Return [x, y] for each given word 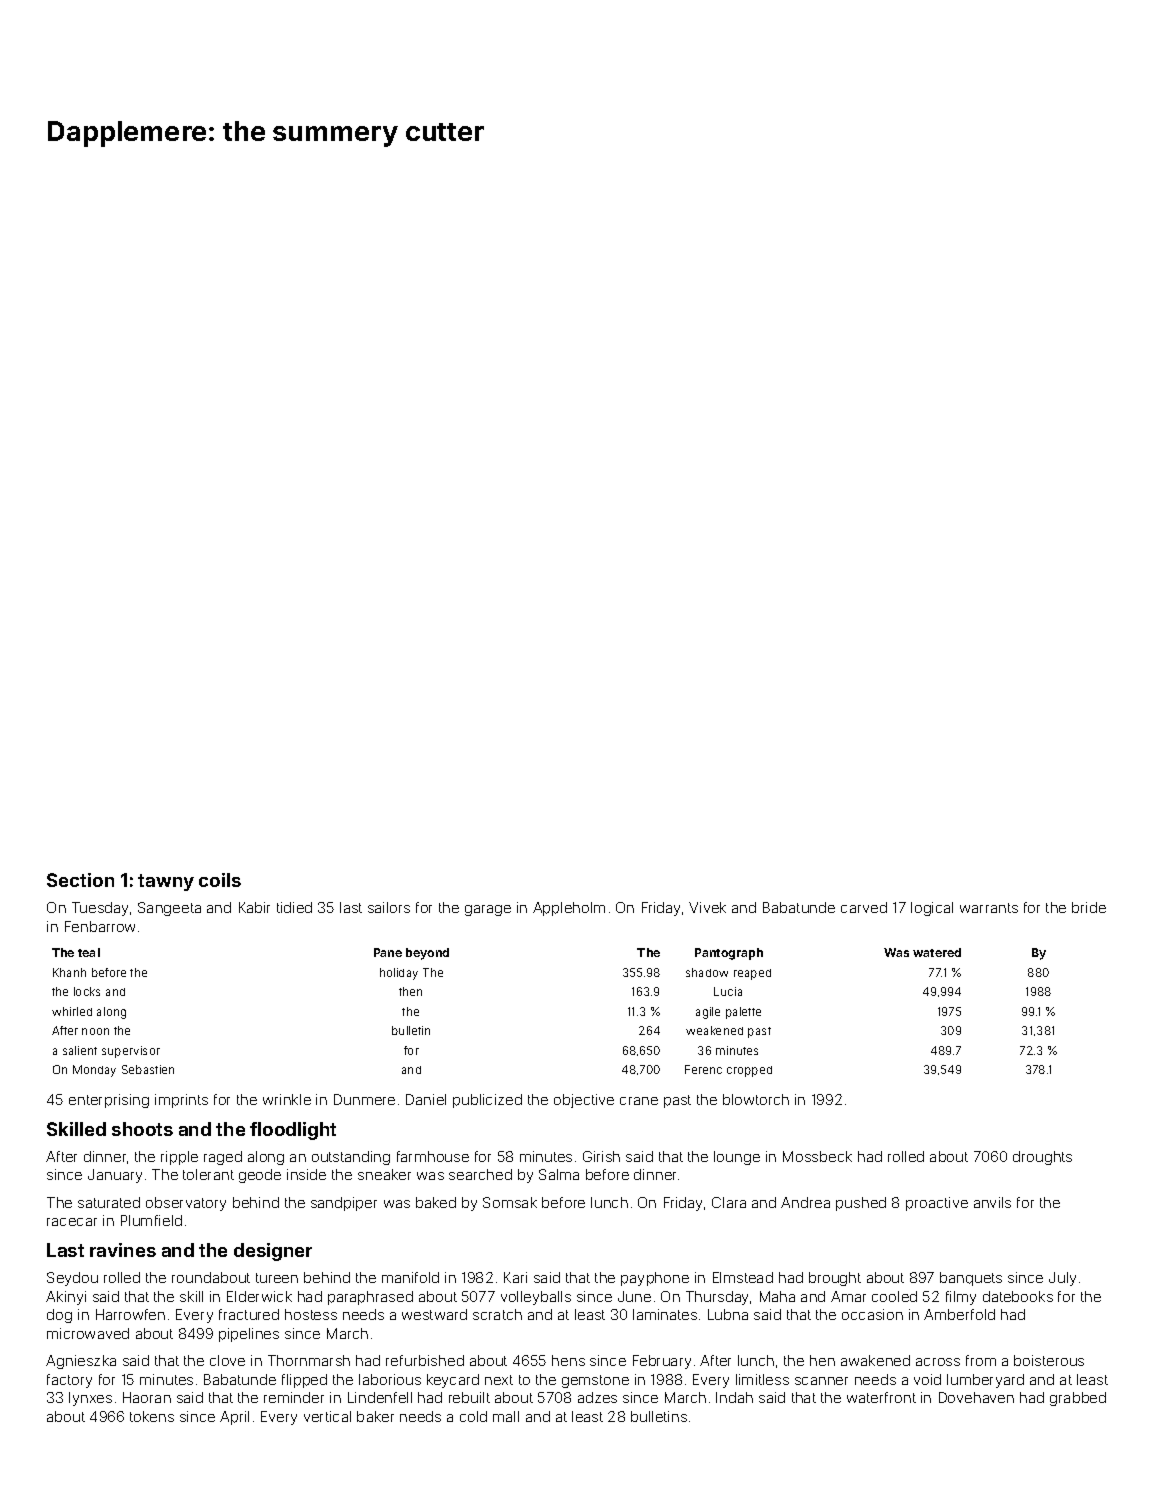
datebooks [1018, 1296]
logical [932, 909]
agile [708, 1013]
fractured [249, 1314]
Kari [515, 1277]
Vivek [707, 907]
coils [220, 880]
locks [87, 991]
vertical [327, 1416]
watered [937, 952]
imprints [181, 1101]
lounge [737, 1158]
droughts [1042, 1158]
